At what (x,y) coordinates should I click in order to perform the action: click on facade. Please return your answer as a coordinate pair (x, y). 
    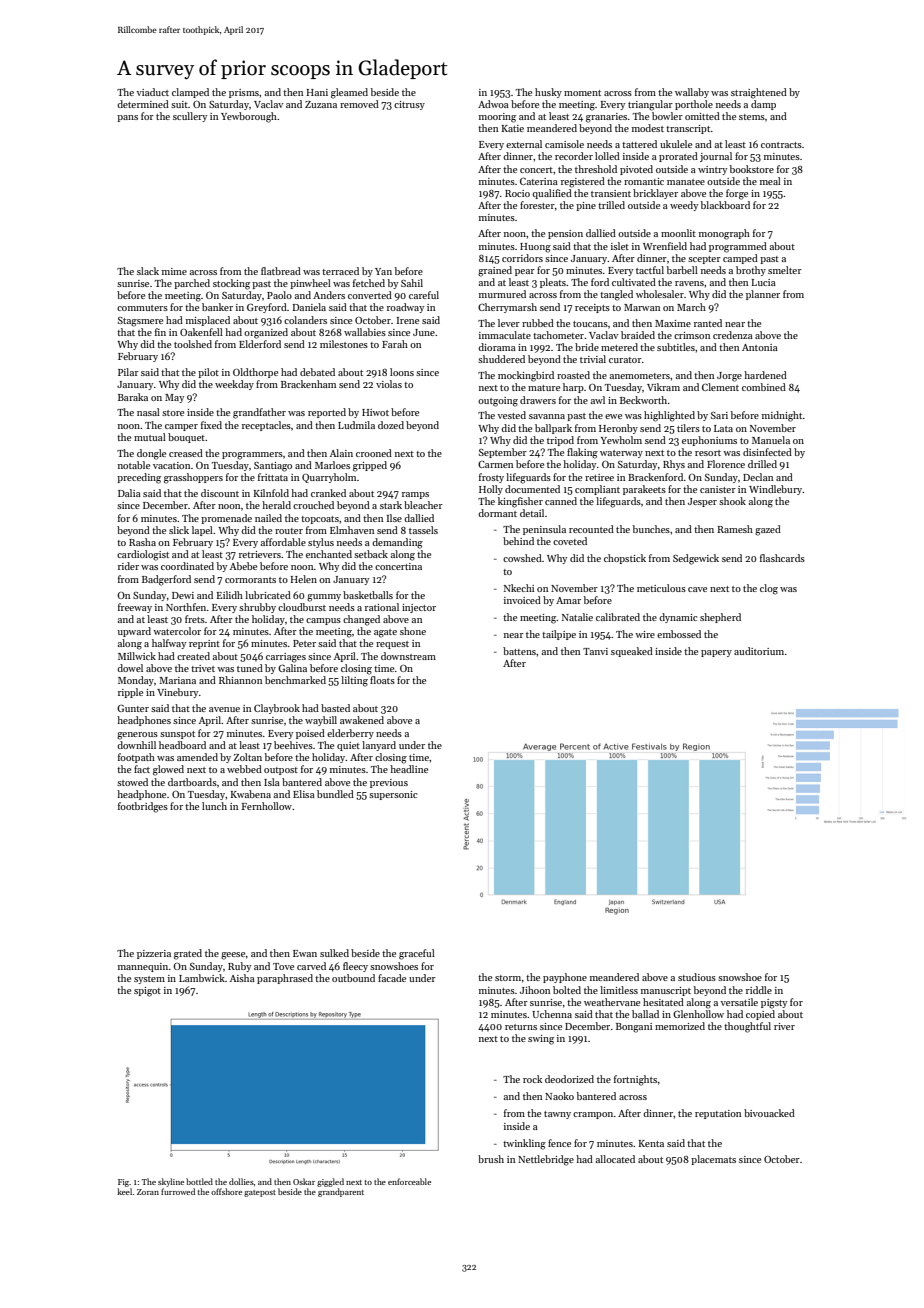
    Looking at the image, I should click on (392, 978).
